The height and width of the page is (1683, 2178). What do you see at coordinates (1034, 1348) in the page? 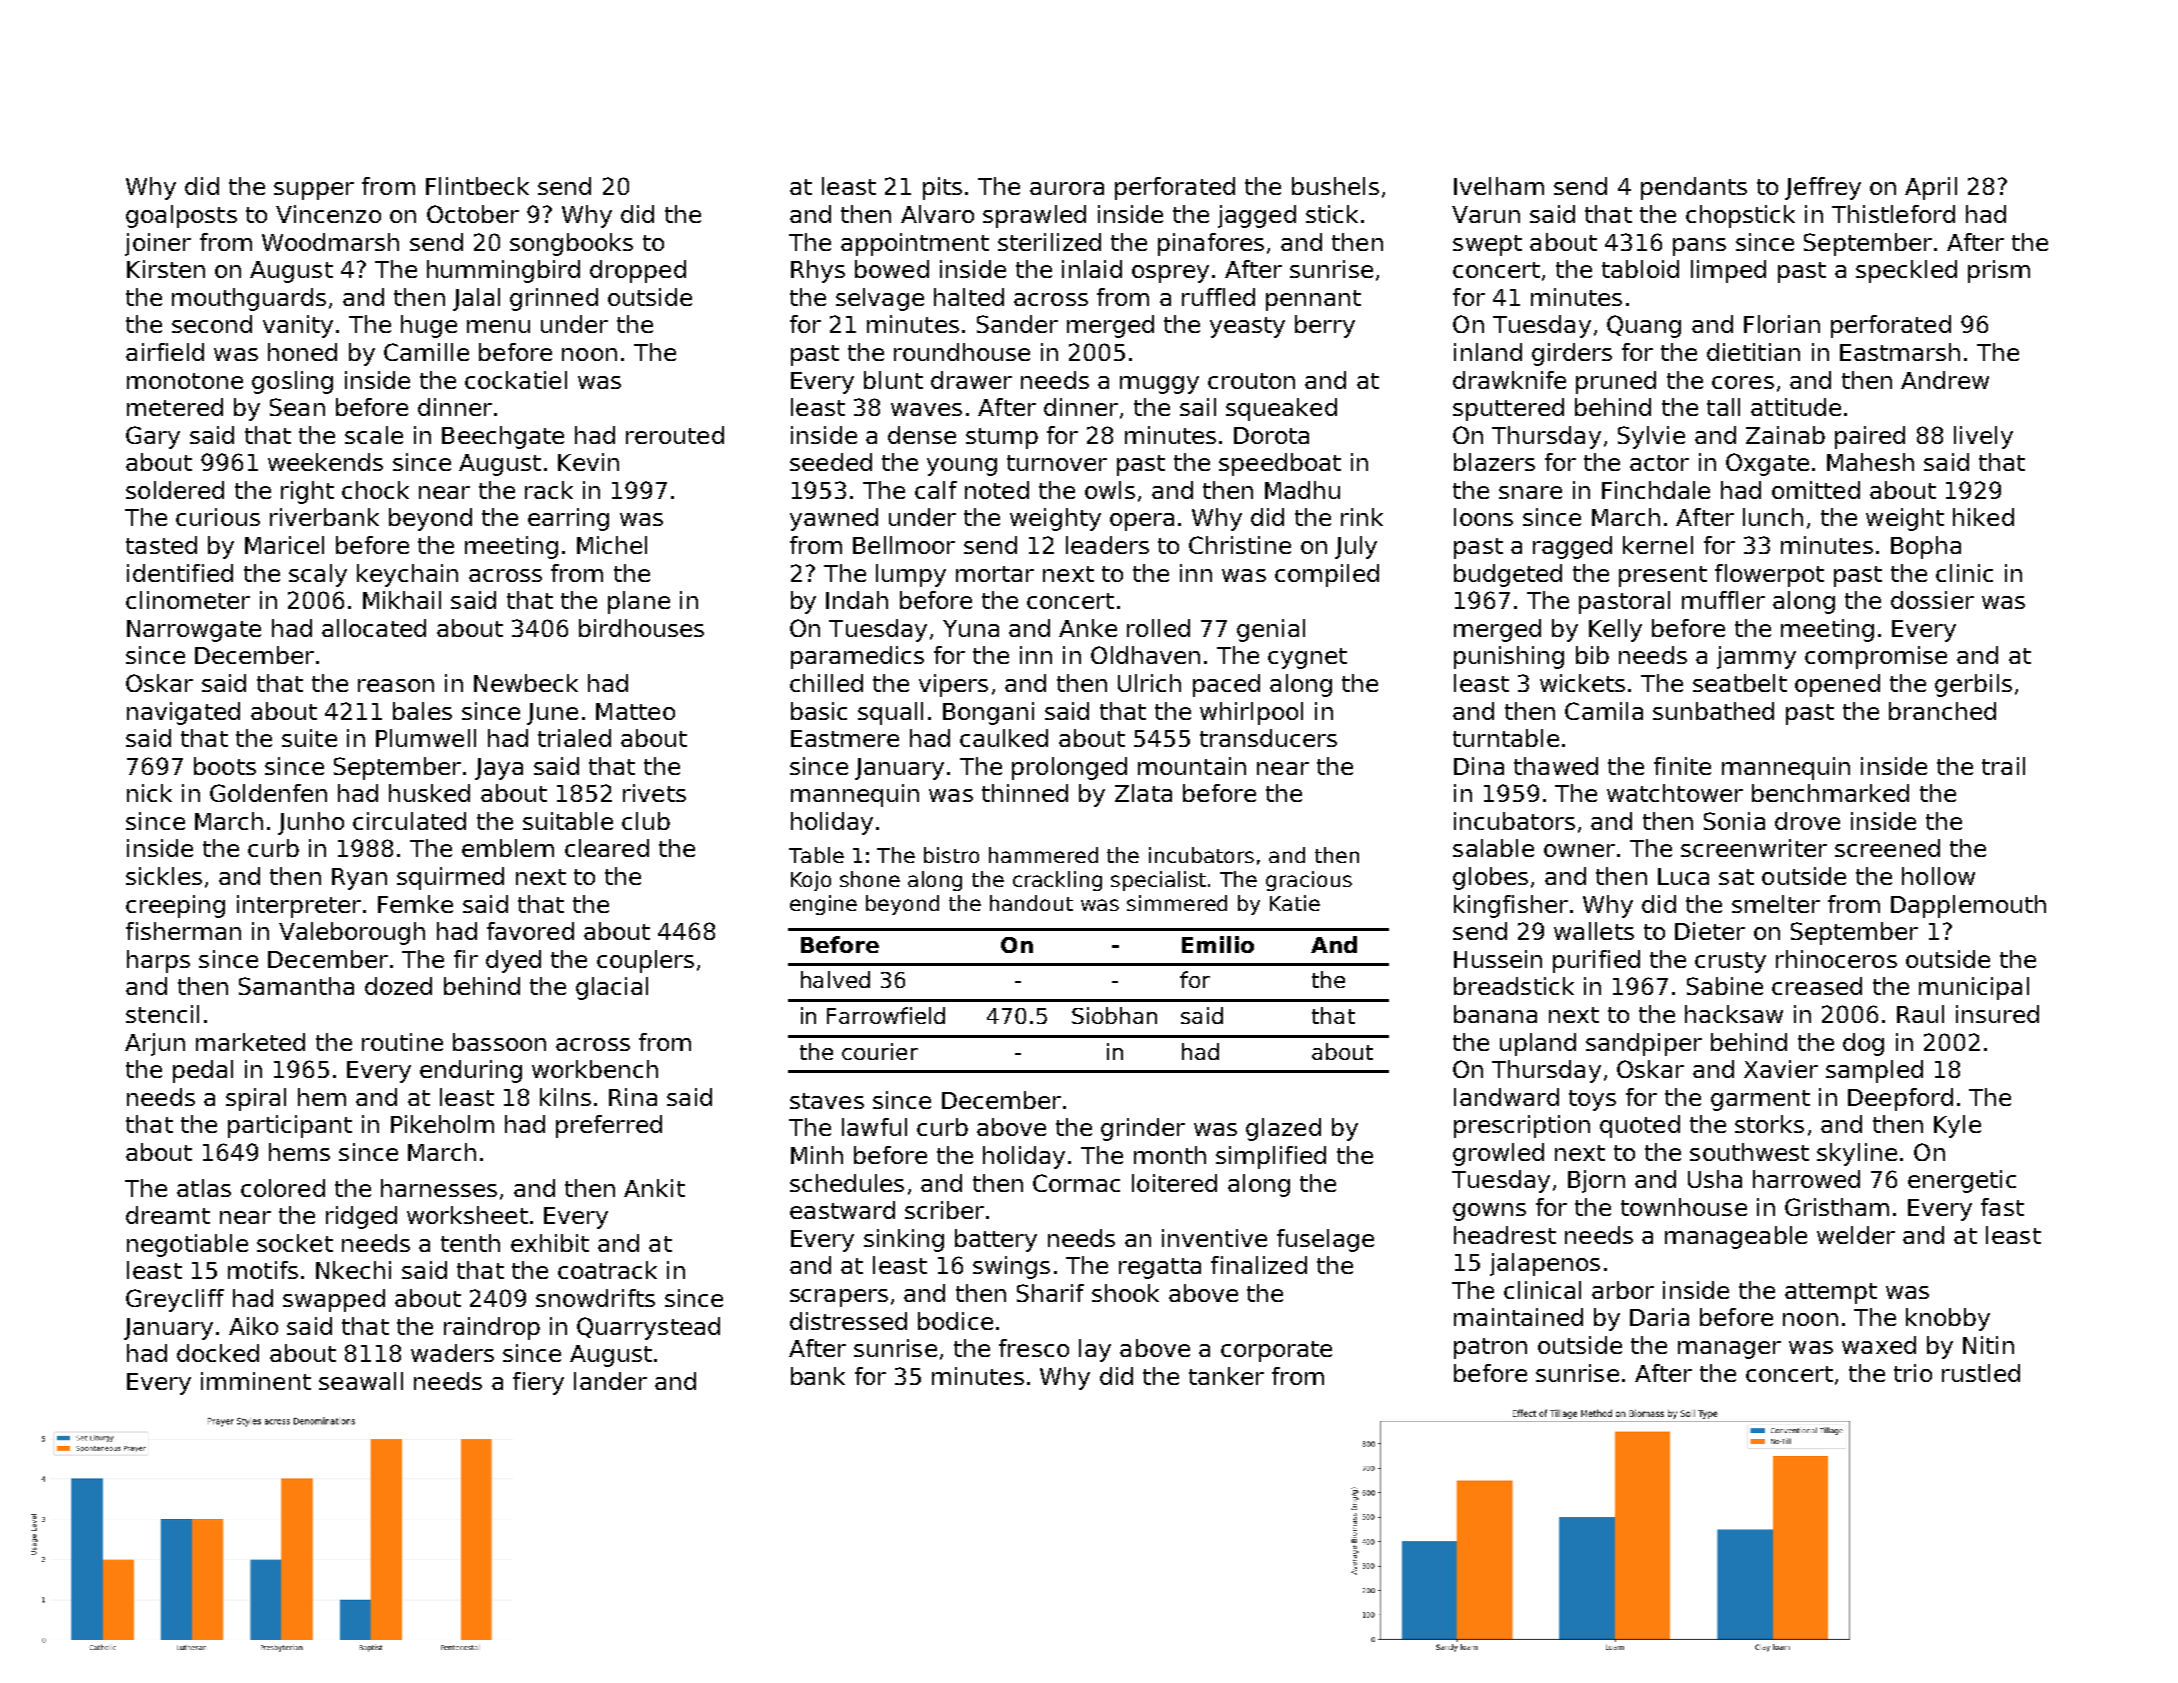
I see `fresco` at bounding box center [1034, 1348].
